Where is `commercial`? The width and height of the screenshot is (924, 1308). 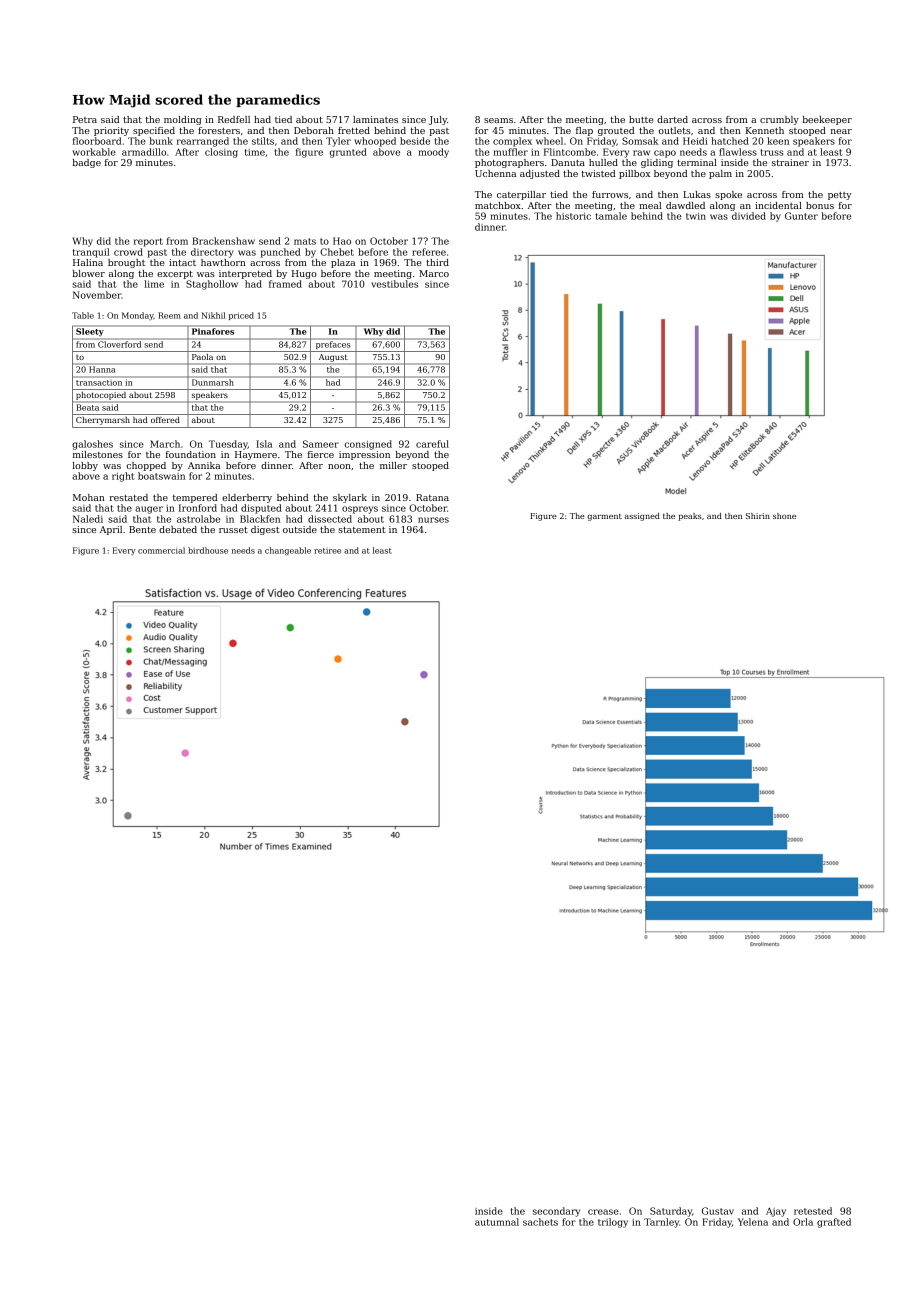
commercial is located at coordinates (161, 550).
